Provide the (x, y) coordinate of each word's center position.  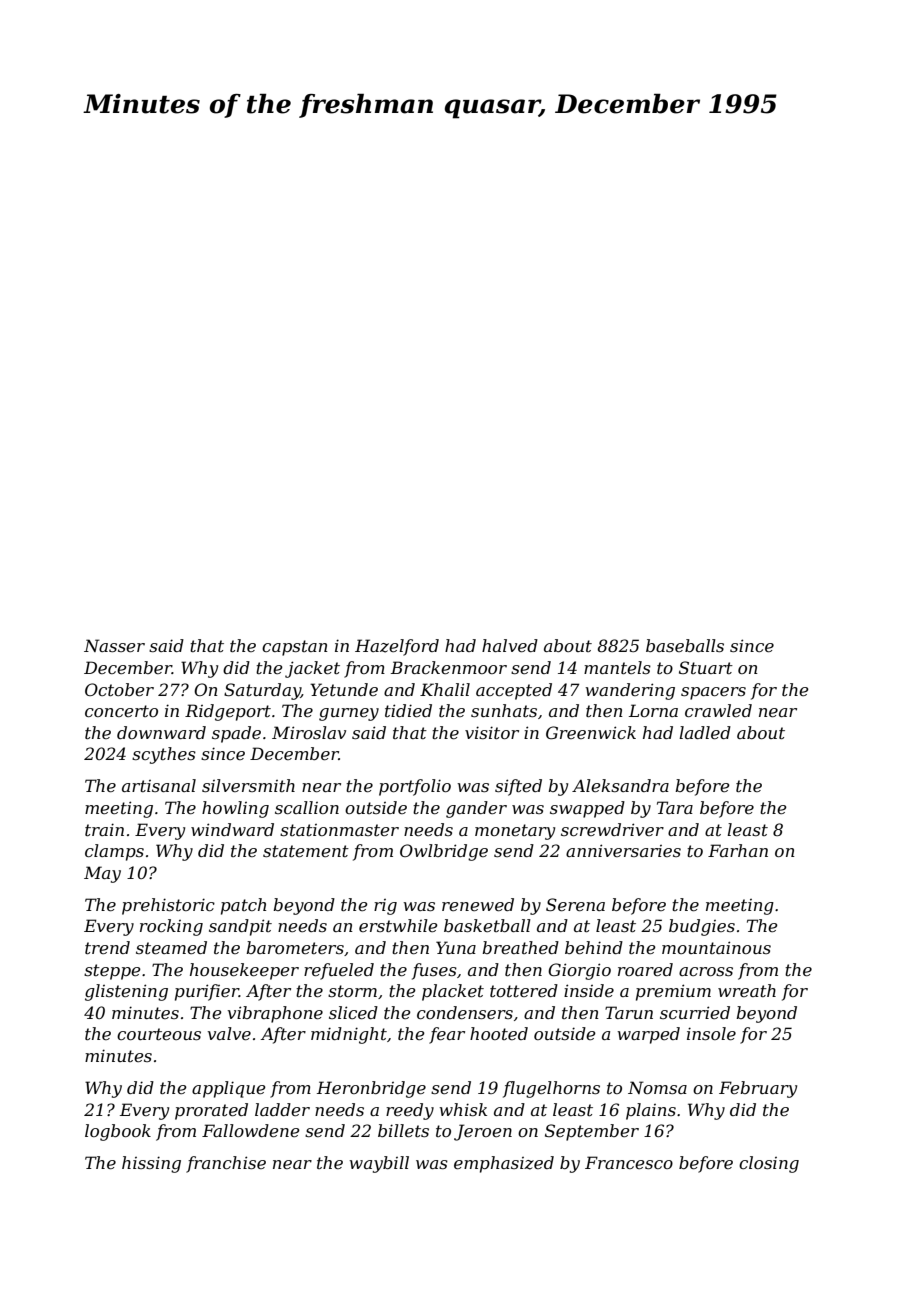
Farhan (738, 850)
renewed (478, 904)
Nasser (114, 645)
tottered (524, 990)
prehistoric (168, 906)
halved (510, 645)
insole (711, 1033)
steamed (171, 947)
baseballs (685, 645)
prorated (211, 1111)
